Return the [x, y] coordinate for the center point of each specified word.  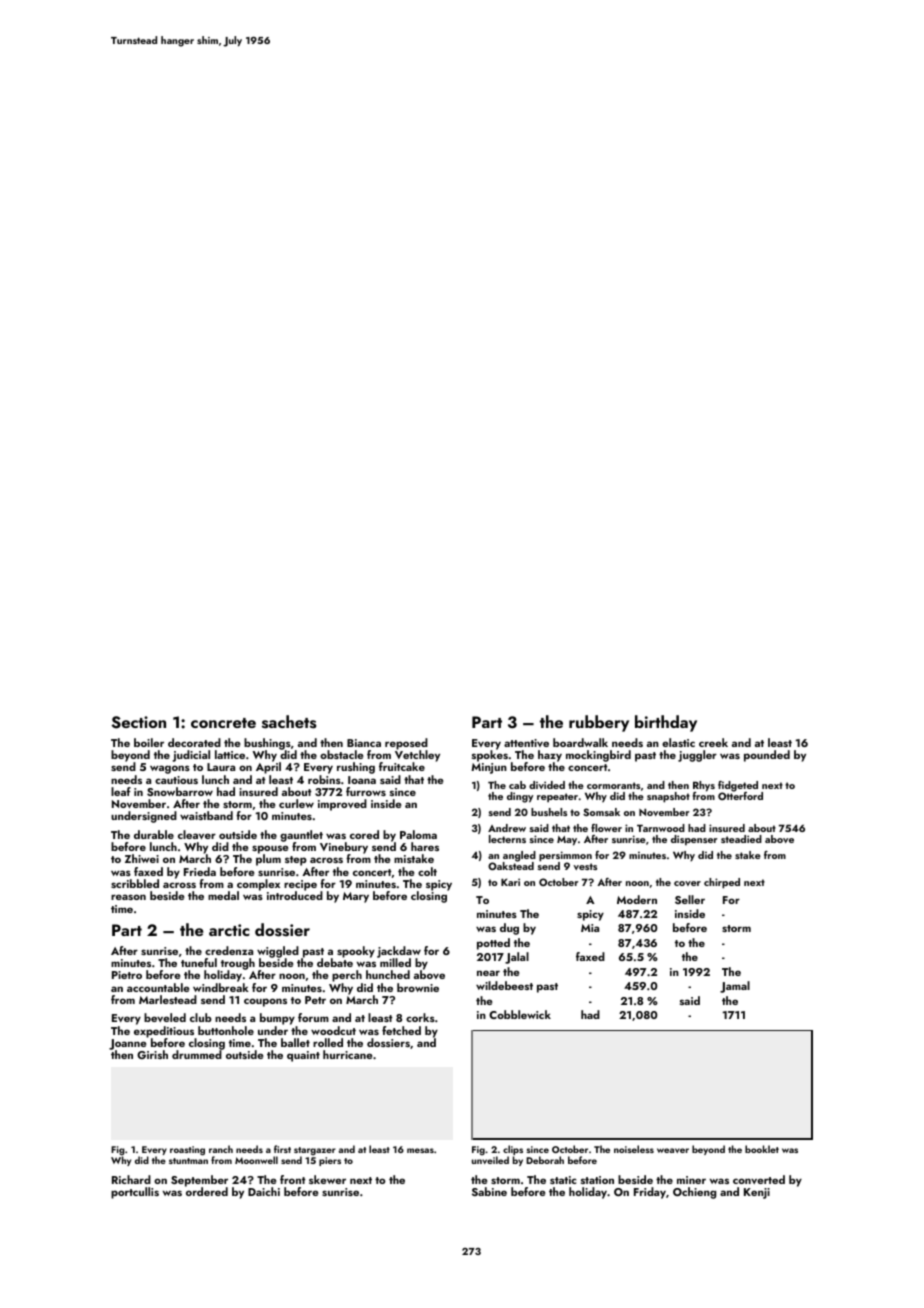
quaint [303, 1056]
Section [138, 722]
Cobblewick [520, 1014]
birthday [666, 723]
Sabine [489, 1191]
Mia [590, 928]
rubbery [599, 723]
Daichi [264, 1191]
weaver [673, 1150]
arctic [229, 930]
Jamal [735, 987]
